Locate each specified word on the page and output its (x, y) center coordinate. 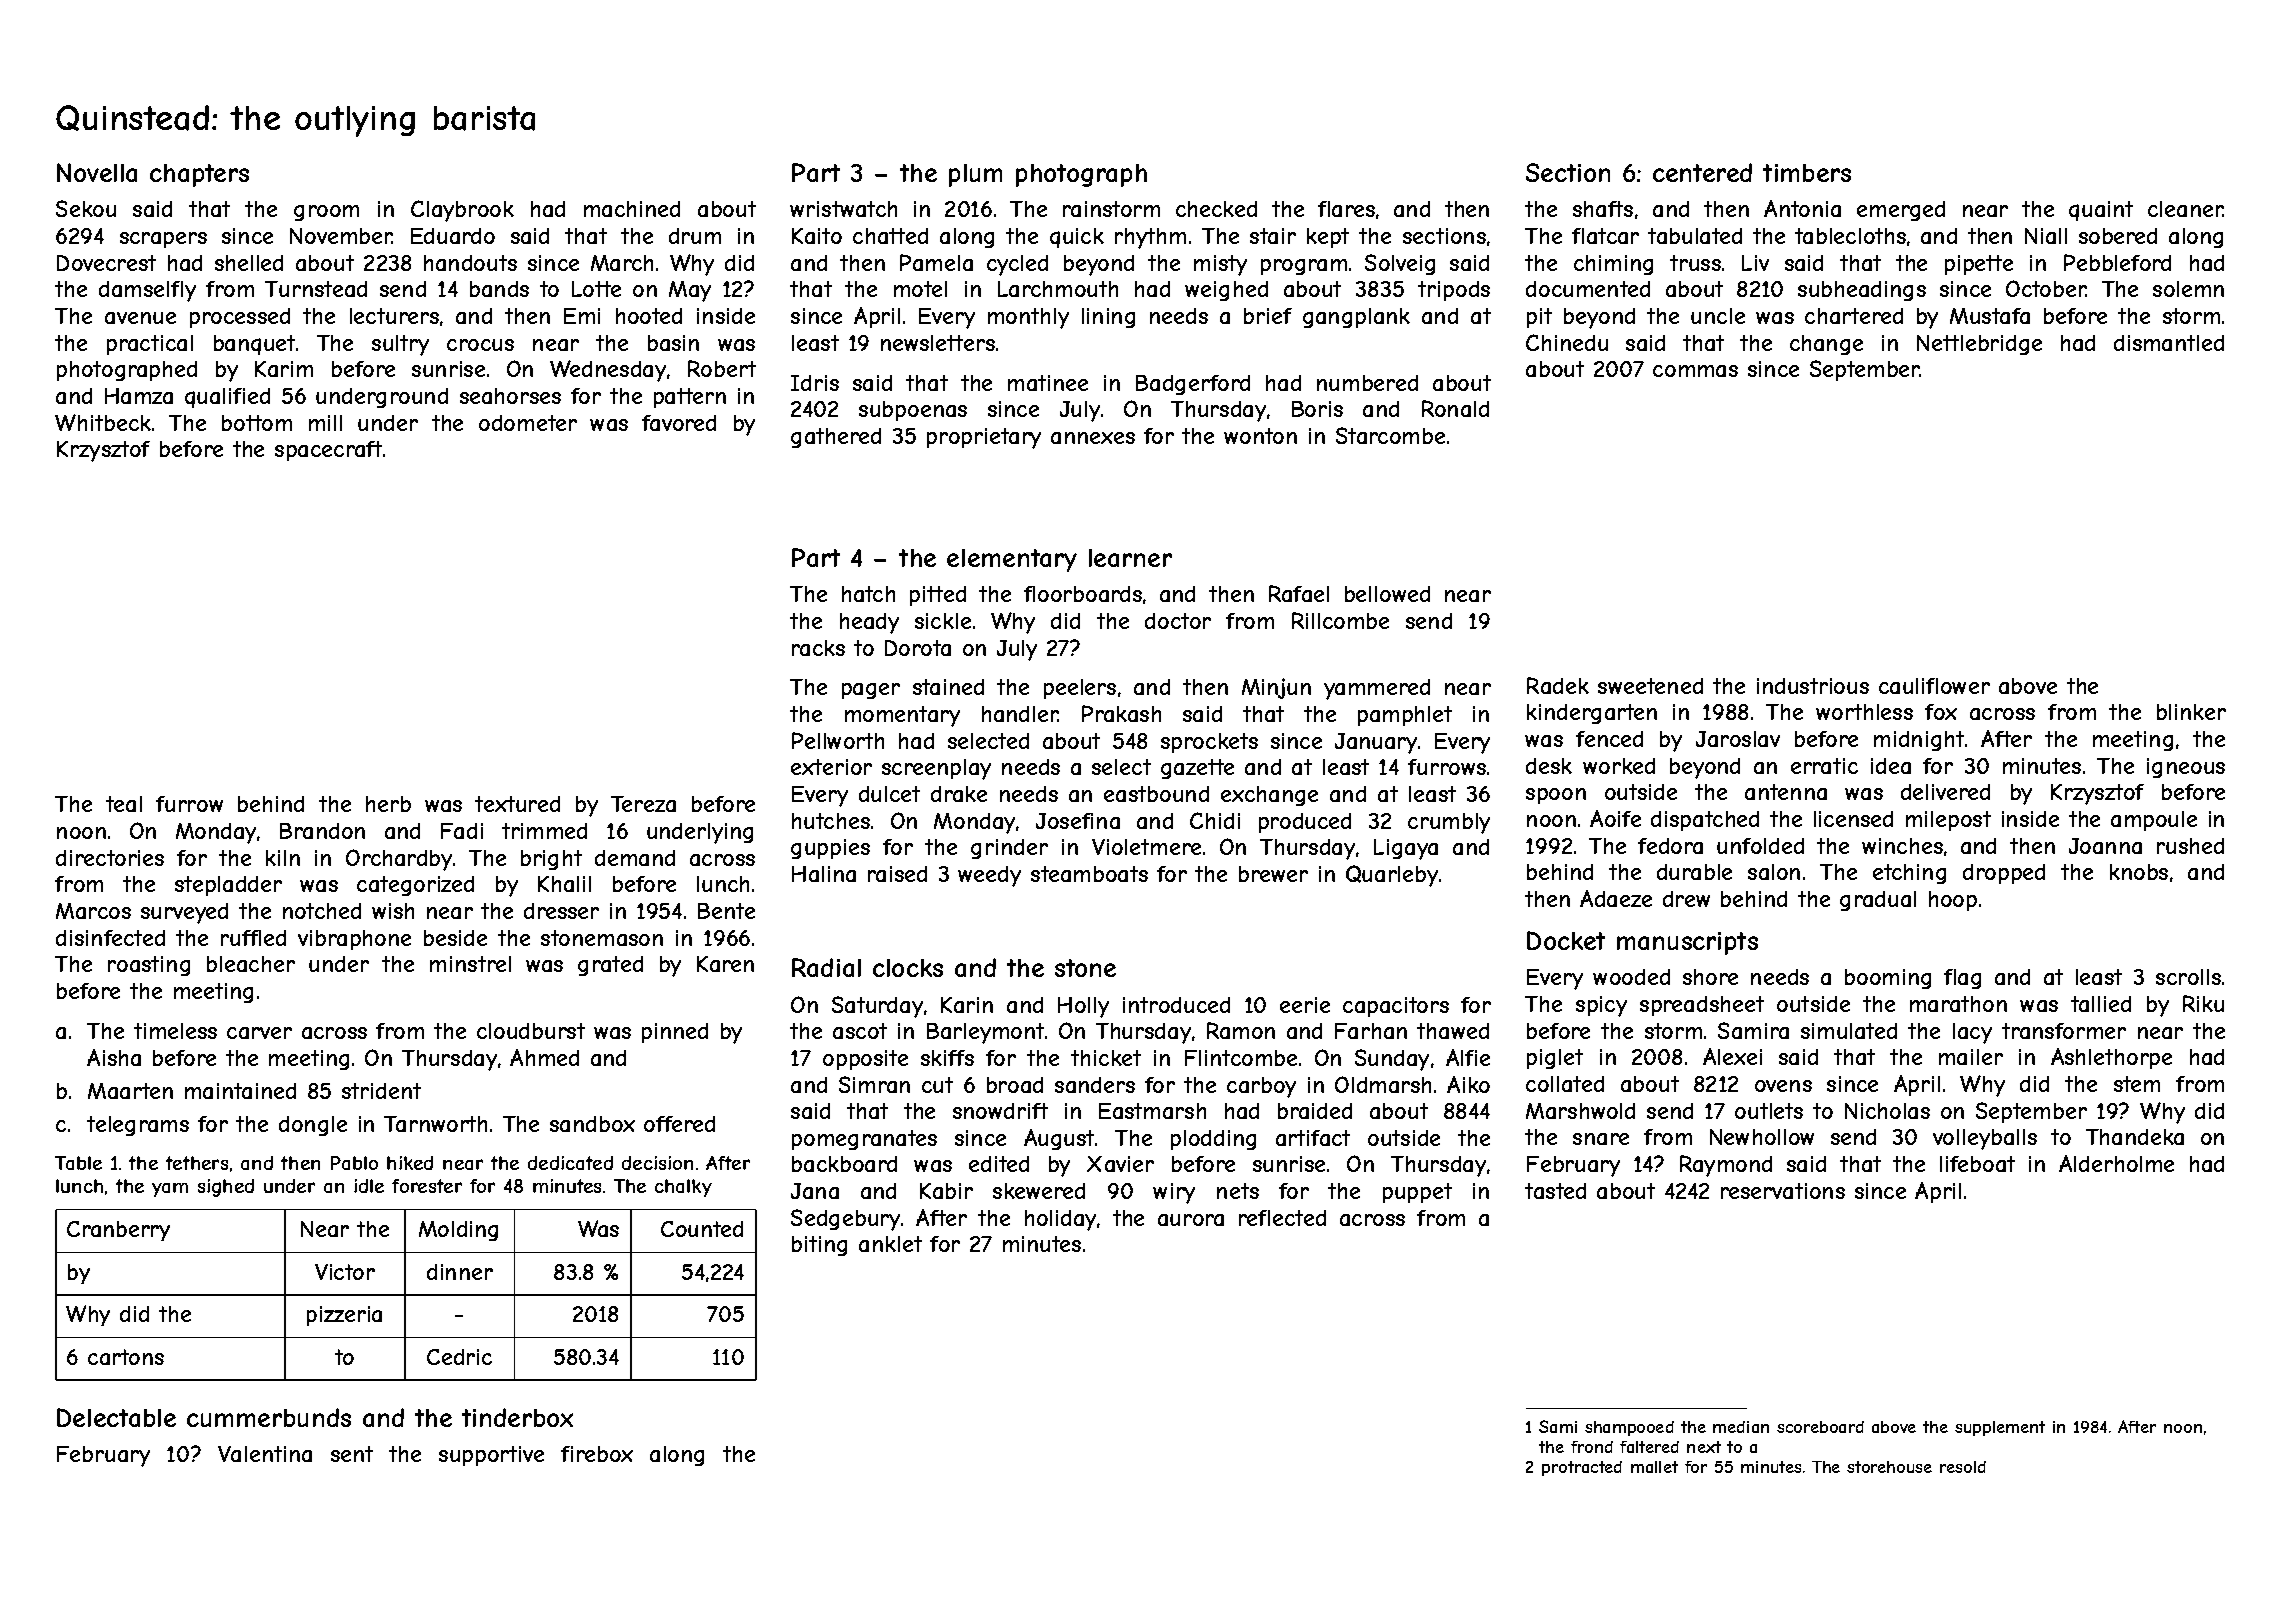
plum (975, 175)
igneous (2186, 768)
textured (517, 804)
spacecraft (328, 451)
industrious (1813, 686)
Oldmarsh (1383, 1084)
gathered (836, 438)
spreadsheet (1702, 1006)
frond (1592, 1447)
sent (352, 1454)
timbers (1807, 173)
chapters (199, 175)
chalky (683, 1188)
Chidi (1215, 820)
